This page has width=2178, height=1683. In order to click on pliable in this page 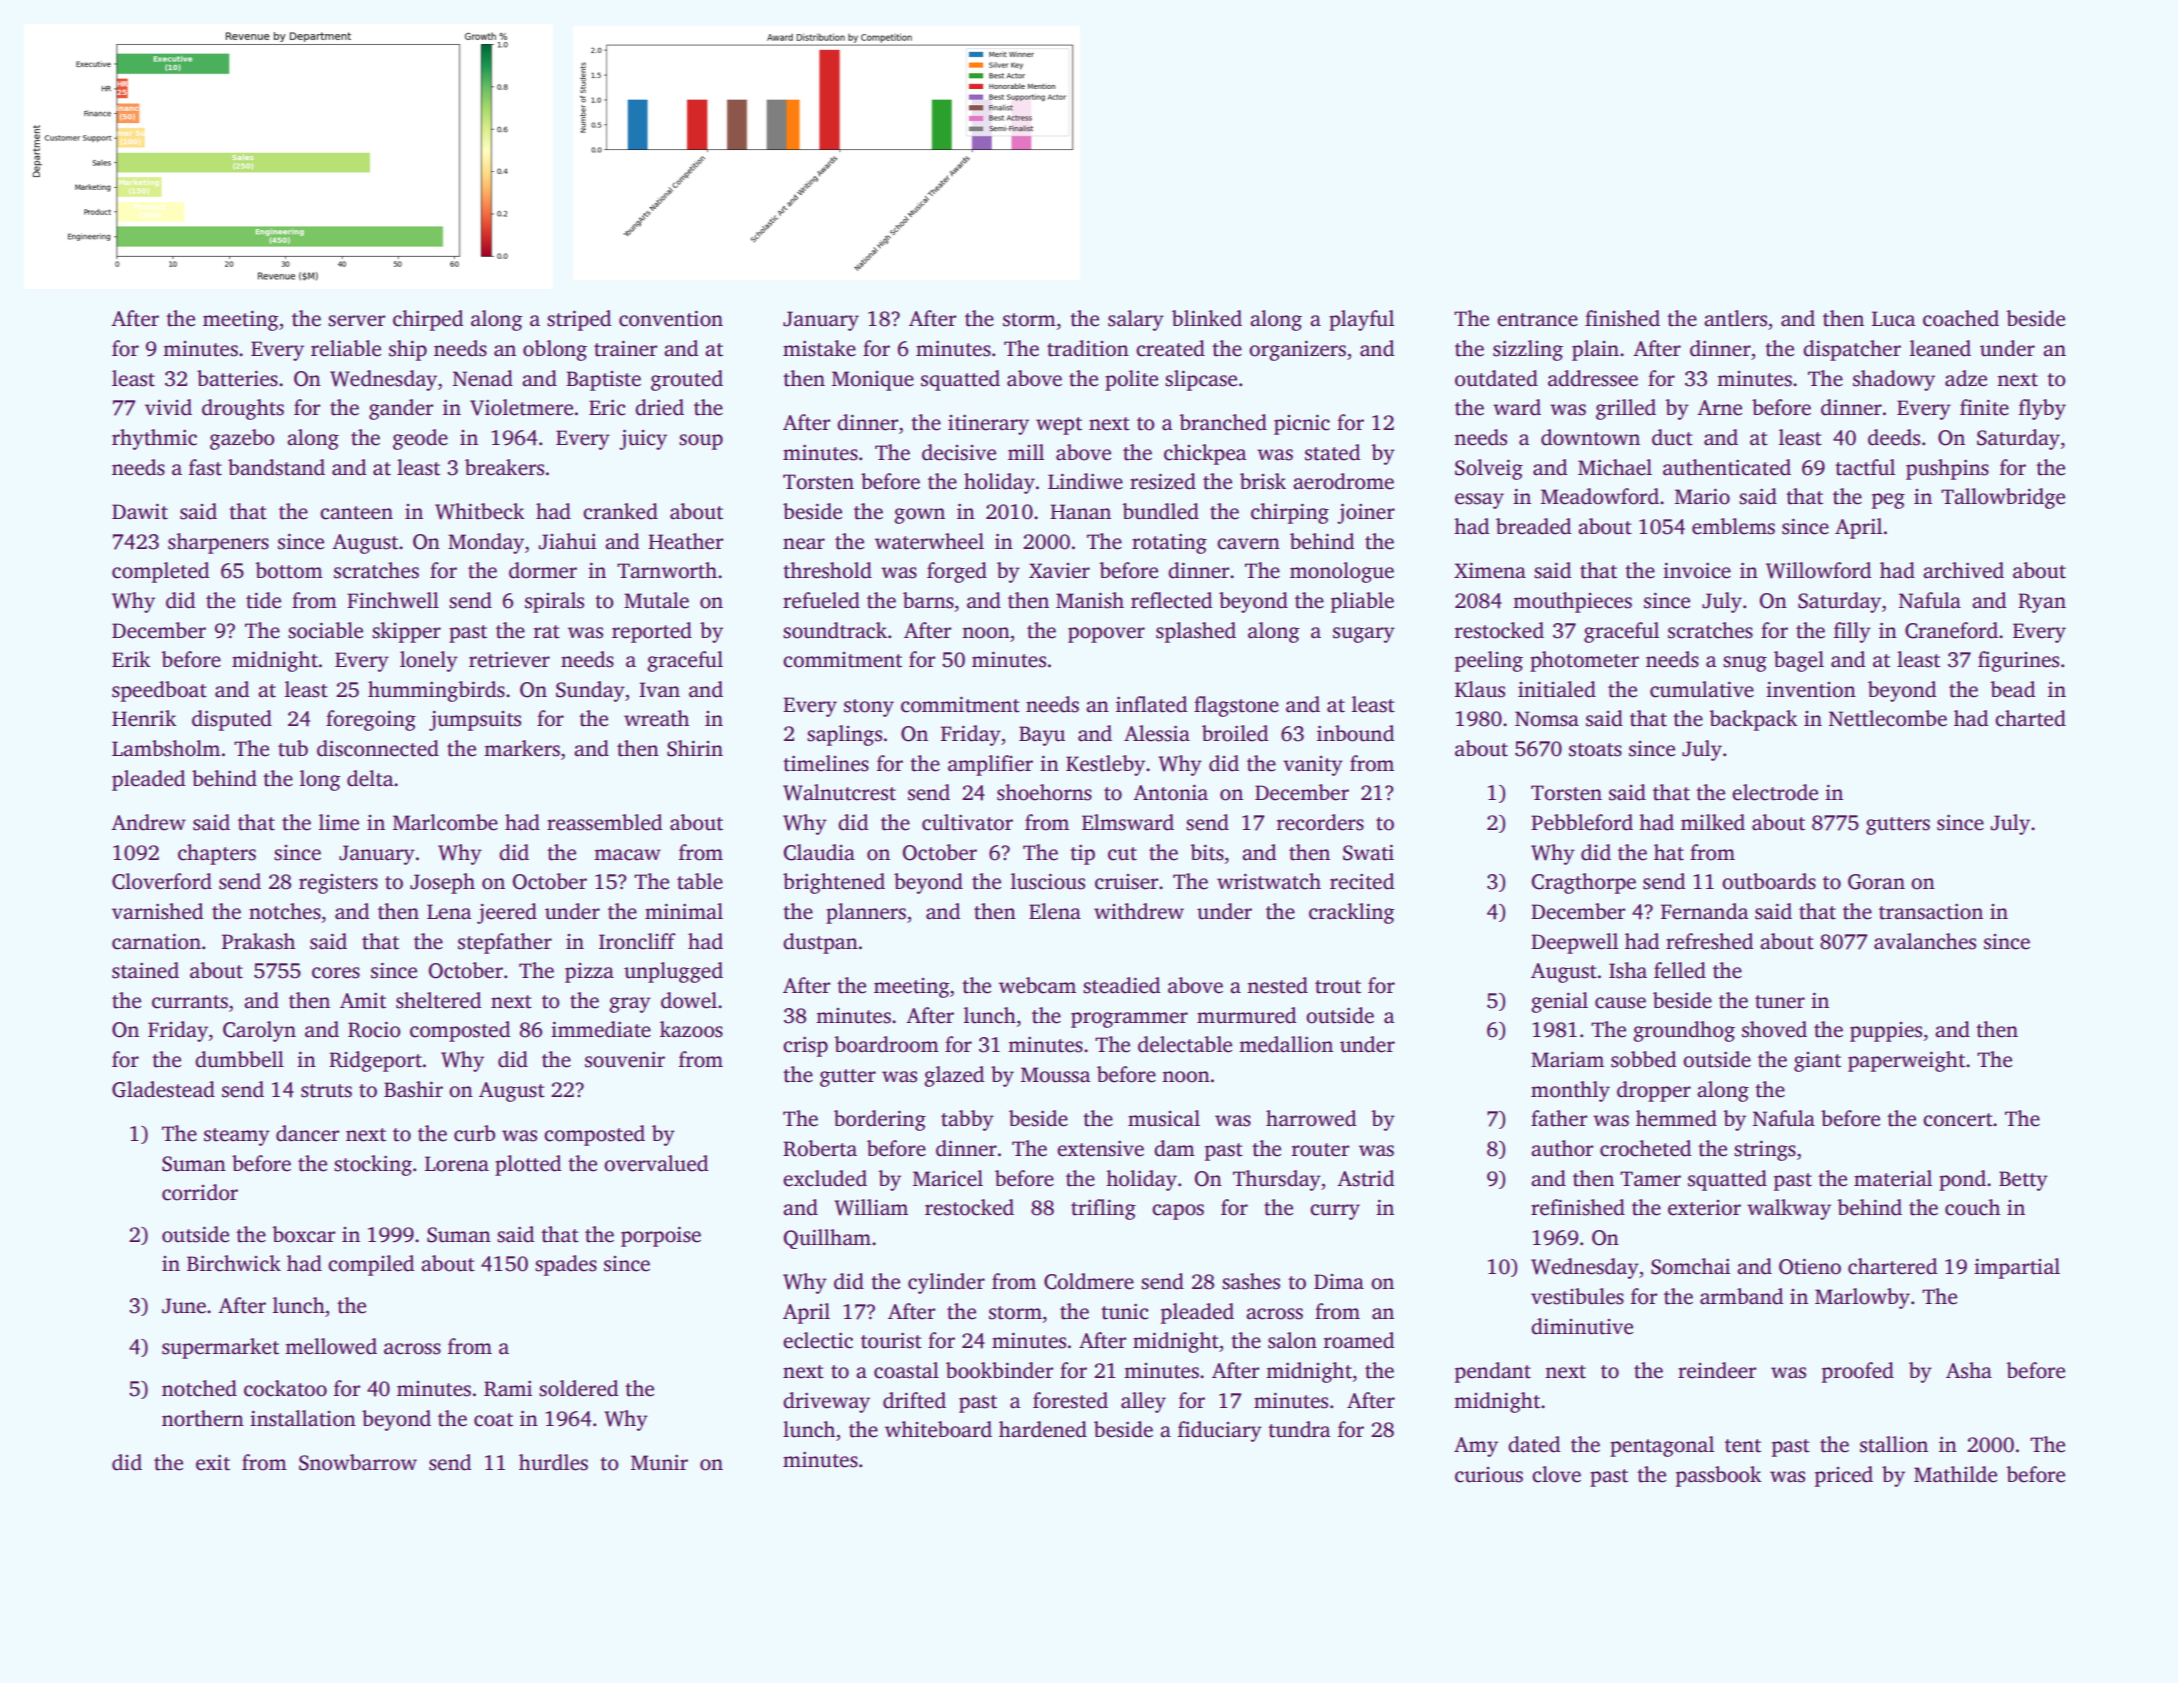, I will do `click(1362, 602)`.
